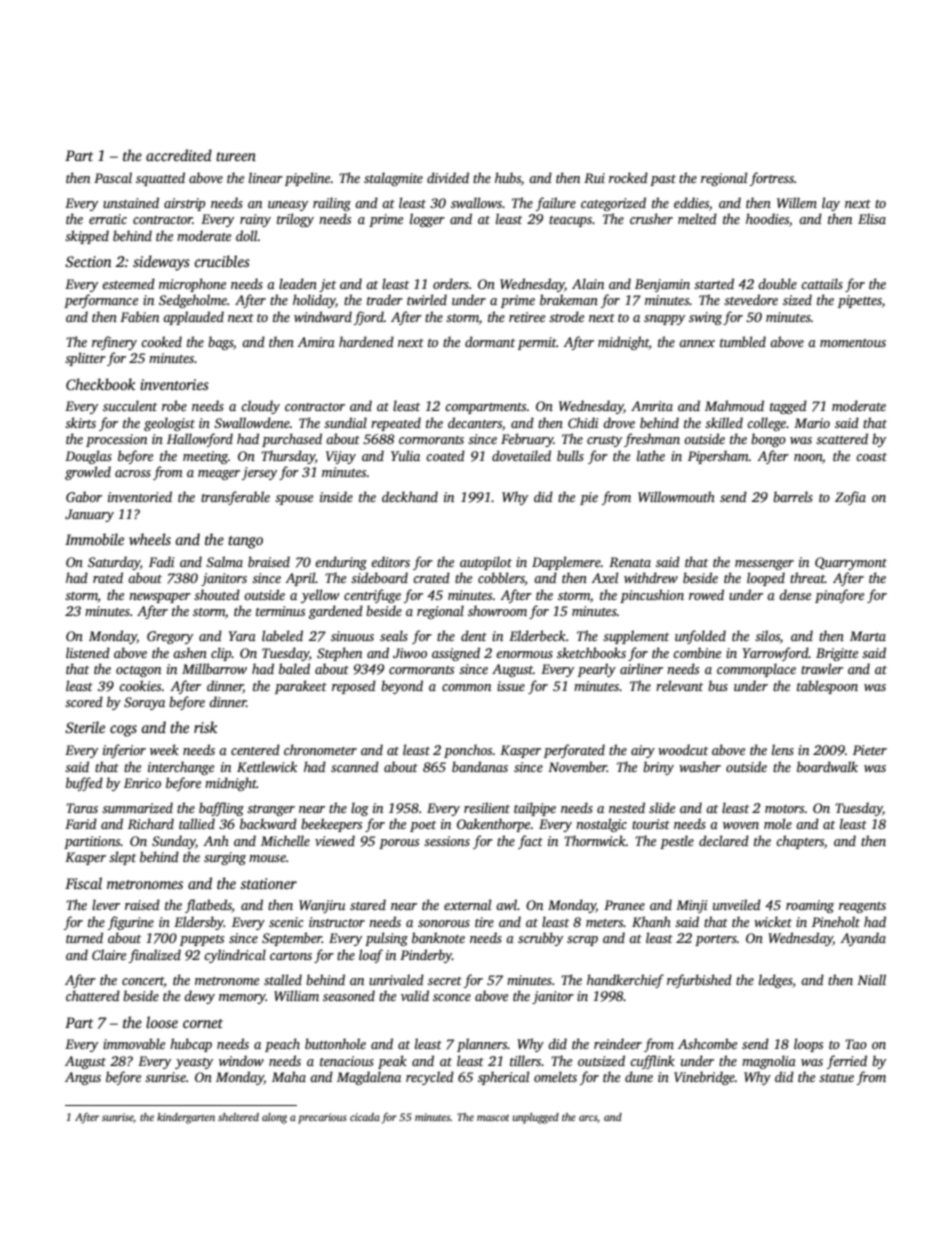 This screenshot has height=1233, width=952. What do you see at coordinates (179, 155) in the screenshot?
I see `accredited` at bounding box center [179, 155].
